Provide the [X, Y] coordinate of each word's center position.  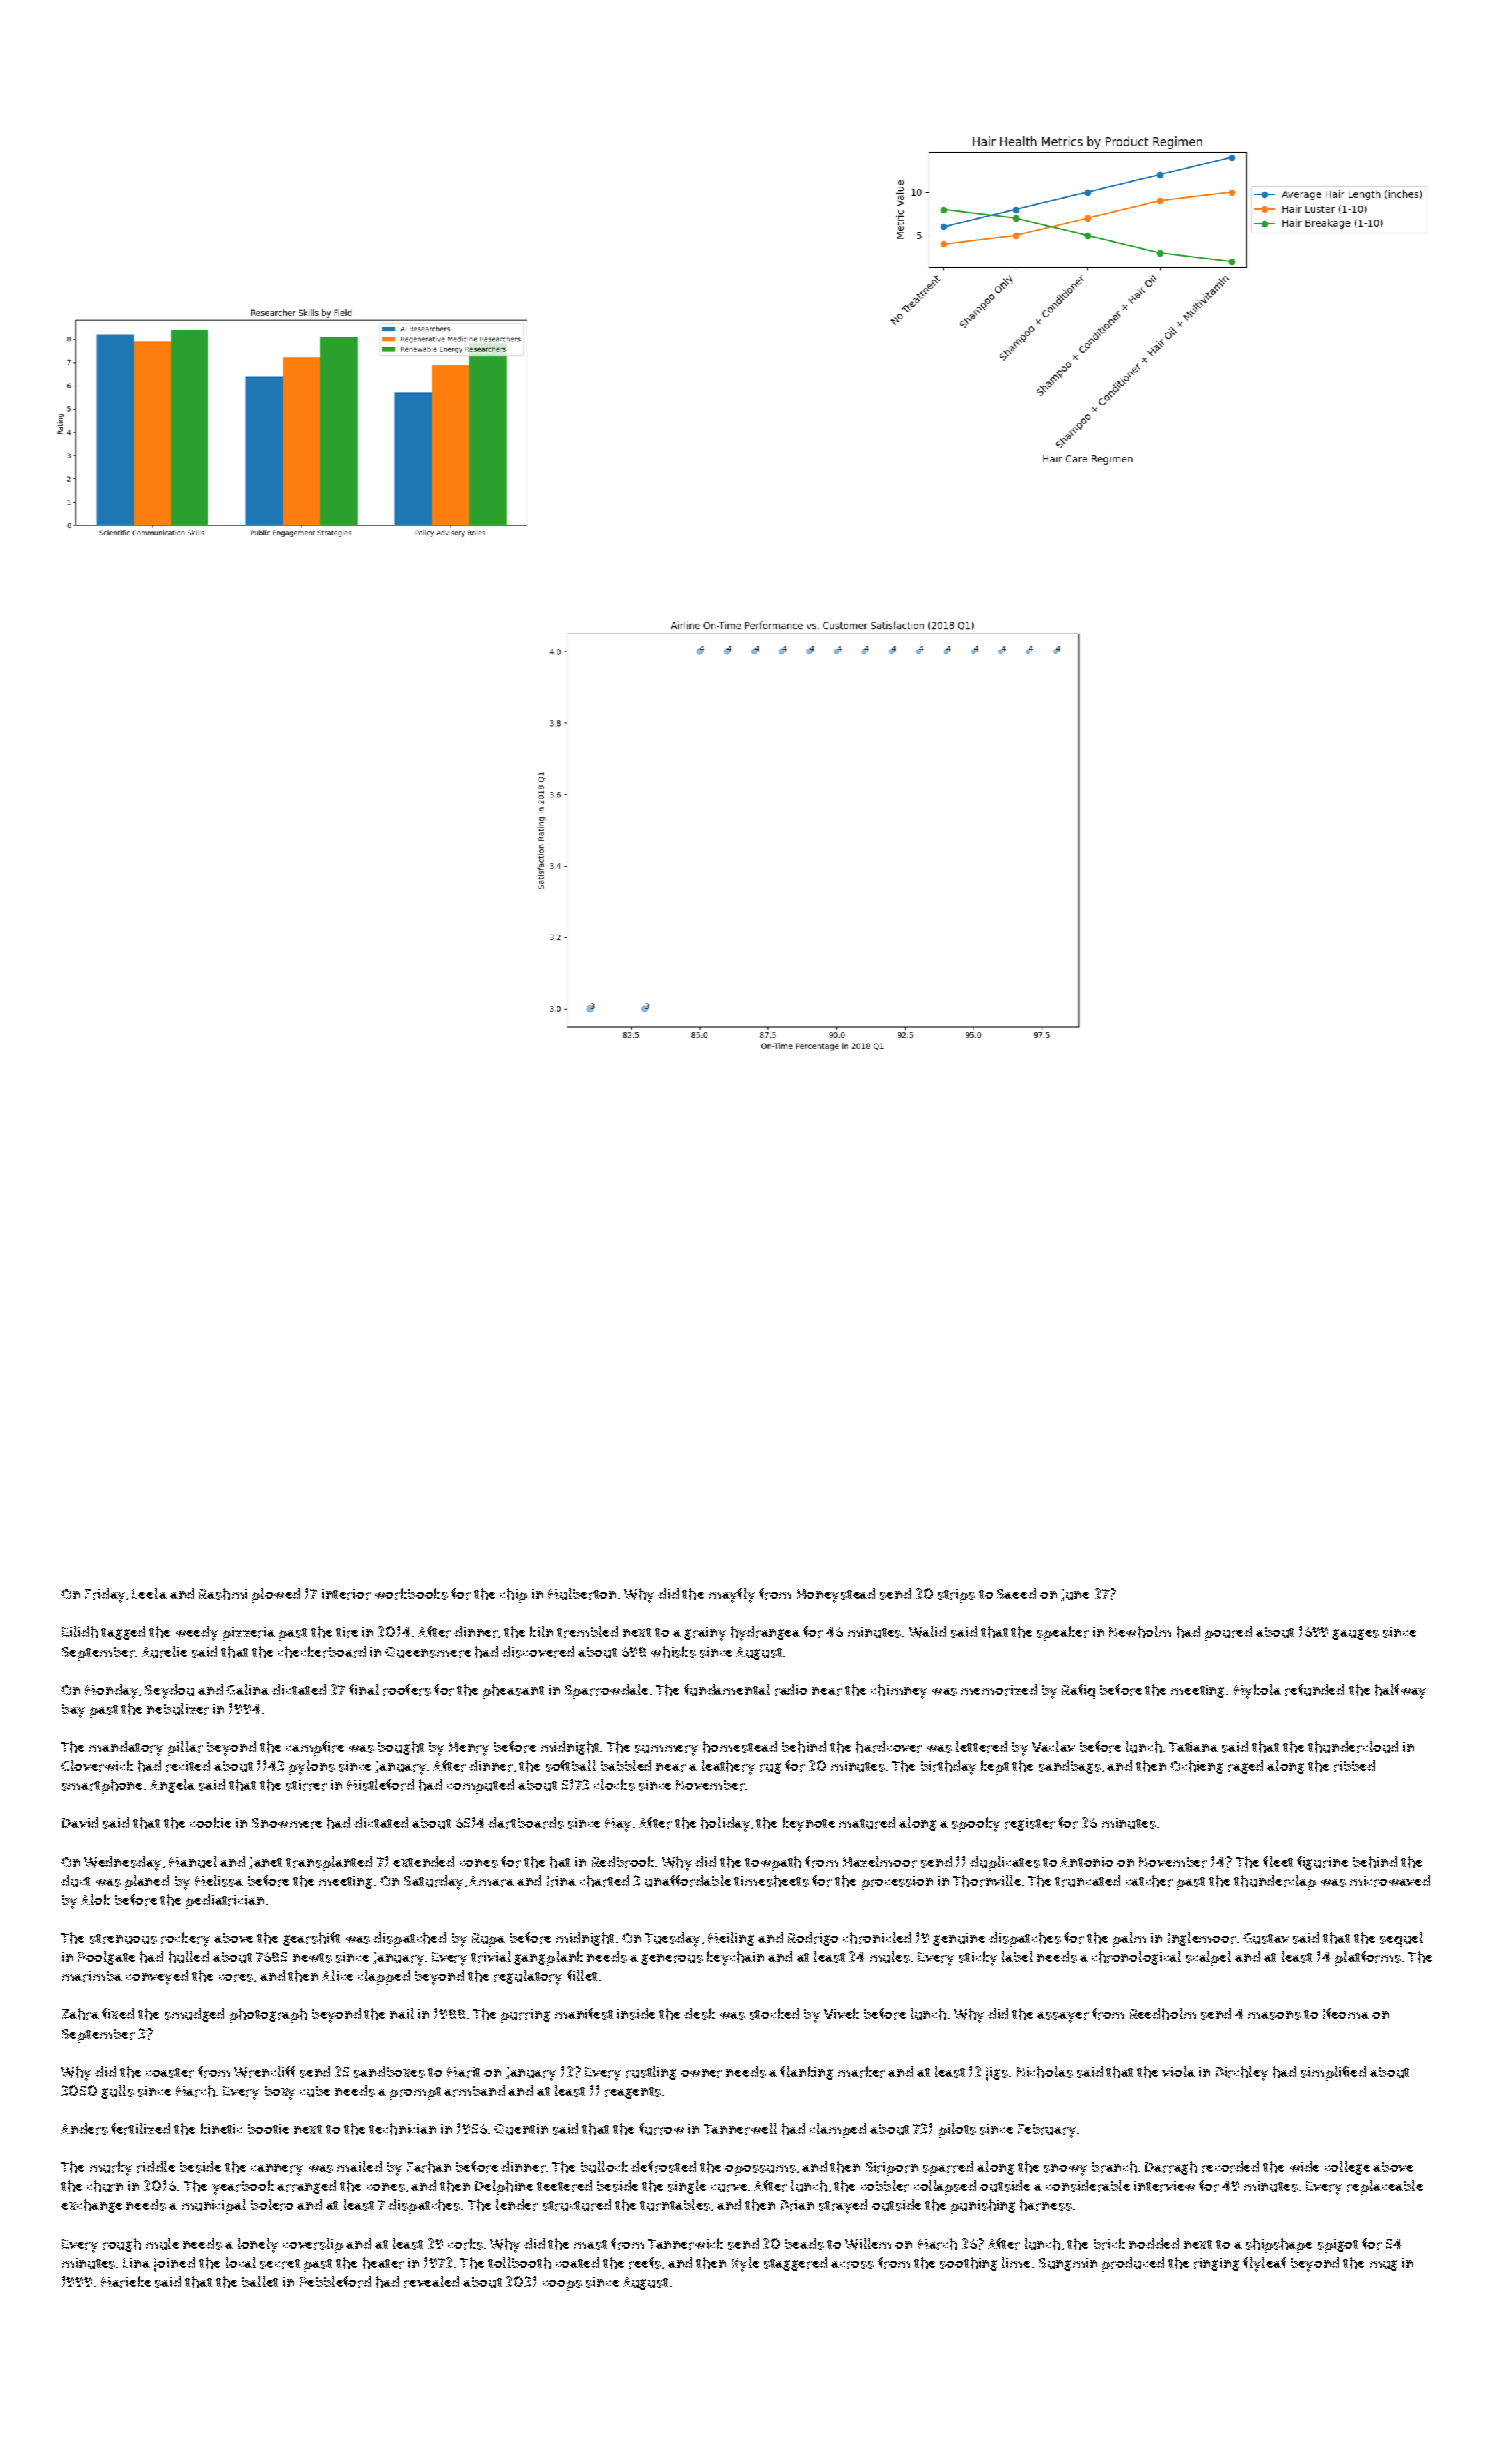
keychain [735, 1958]
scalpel [1208, 1958]
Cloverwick [97, 1766]
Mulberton [582, 1594]
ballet [260, 2281]
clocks [614, 1785]
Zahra [80, 2014]
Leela [149, 1593]
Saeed [1016, 1593]
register [1030, 1824]
